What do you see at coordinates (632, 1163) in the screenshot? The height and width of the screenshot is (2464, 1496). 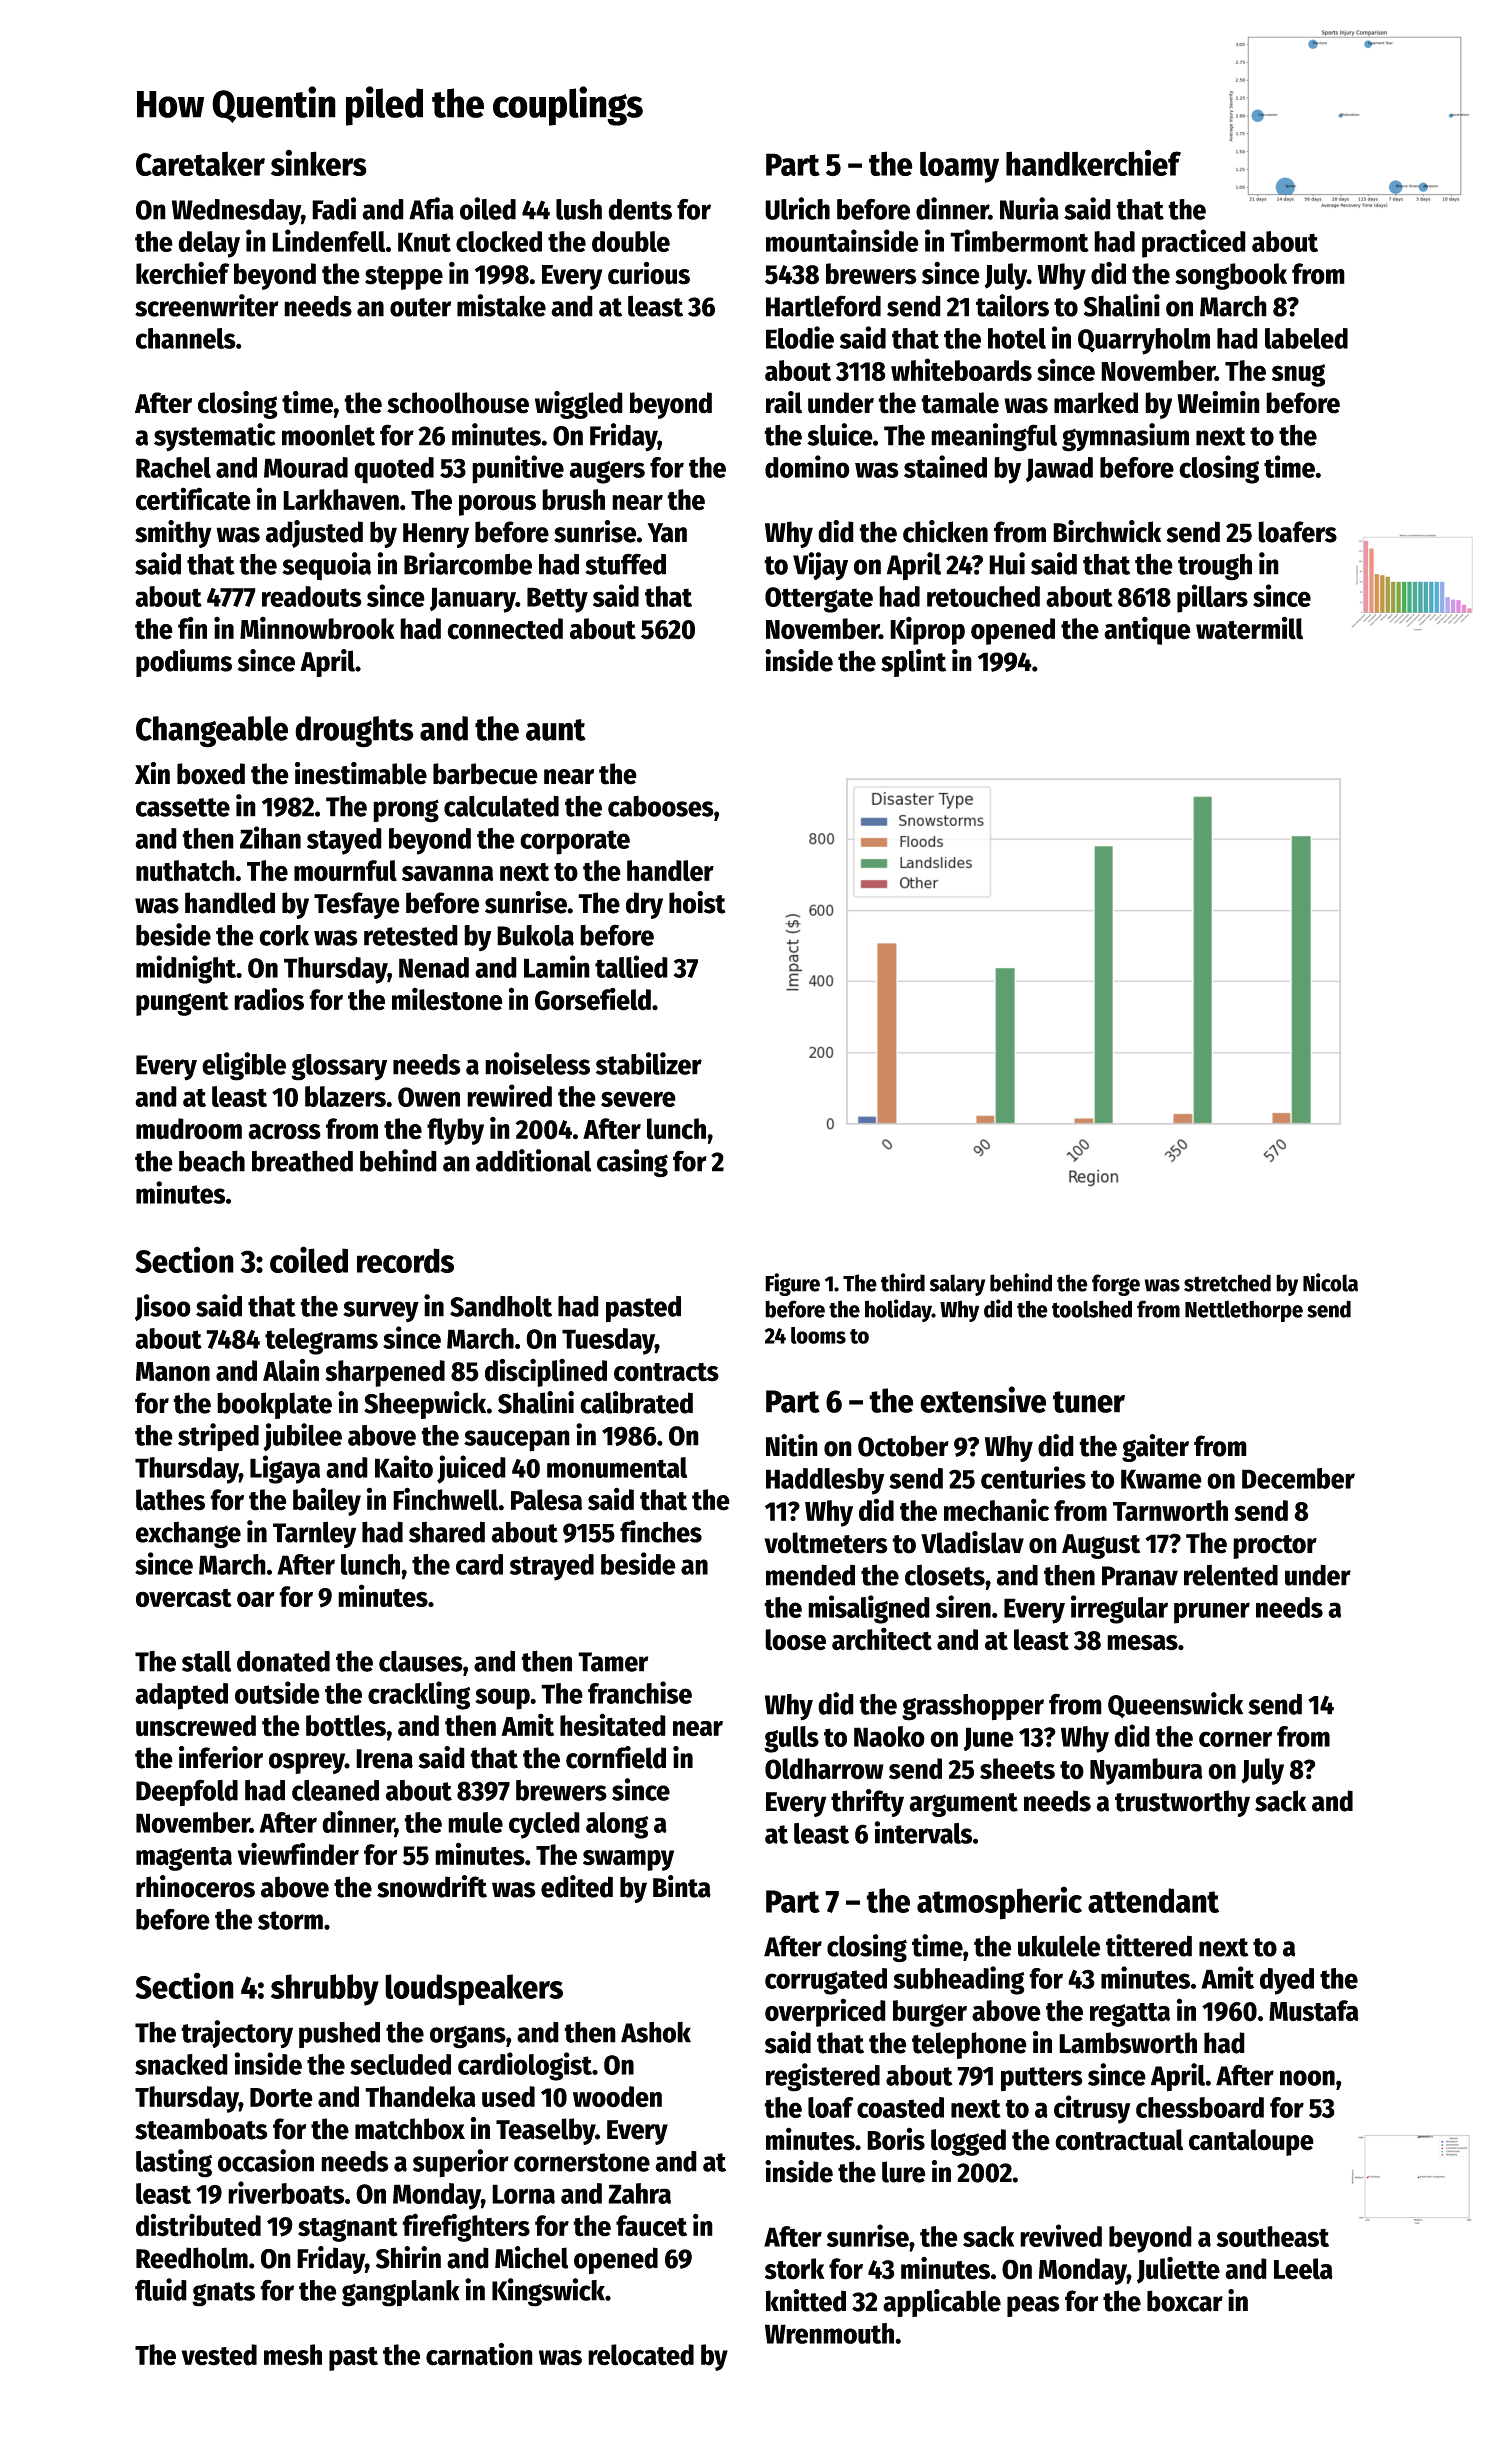 I see `casing` at bounding box center [632, 1163].
